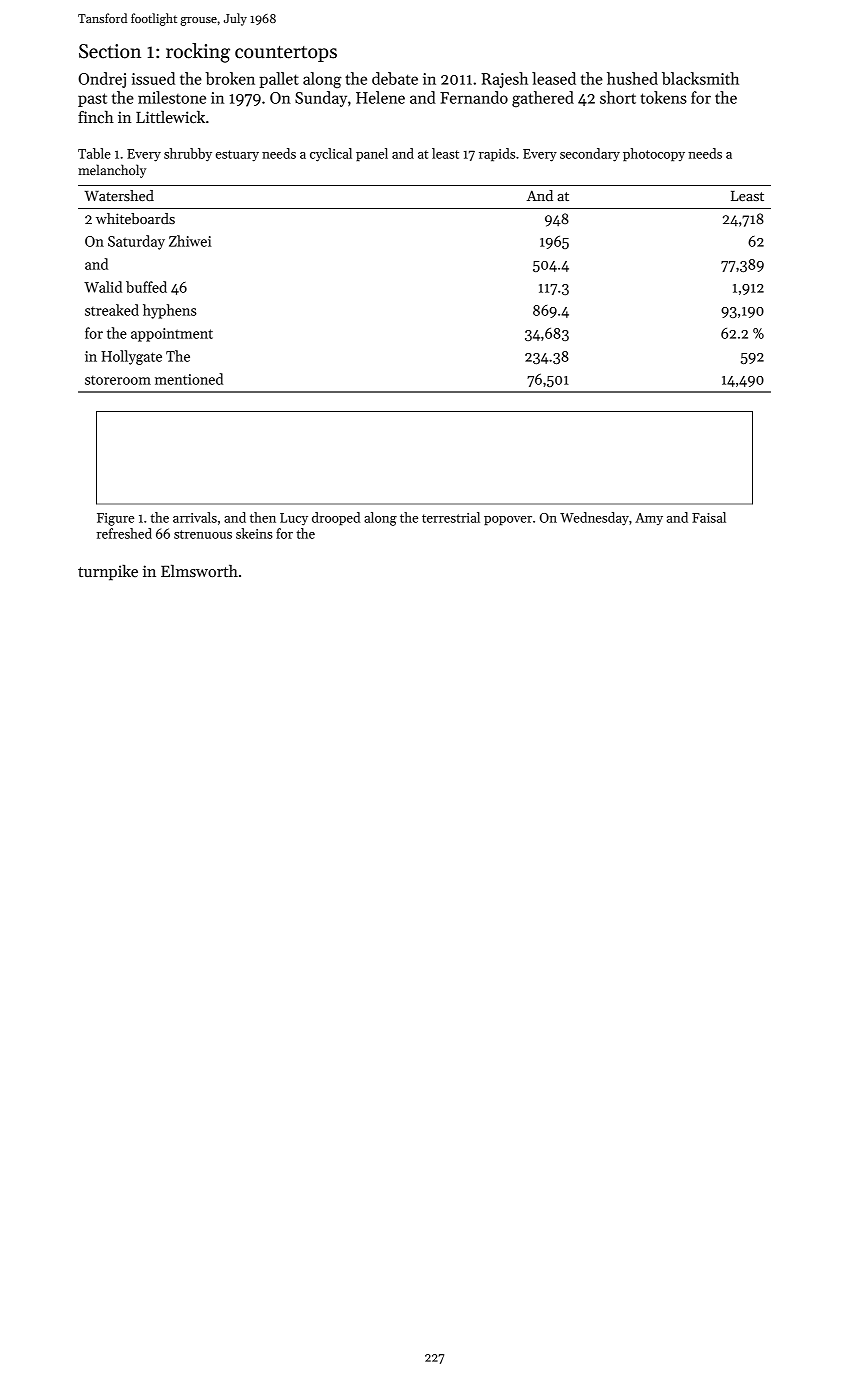  What do you see at coordinates (372, 154) in the document?
I see `panel` at bounding box center [372, 154].
